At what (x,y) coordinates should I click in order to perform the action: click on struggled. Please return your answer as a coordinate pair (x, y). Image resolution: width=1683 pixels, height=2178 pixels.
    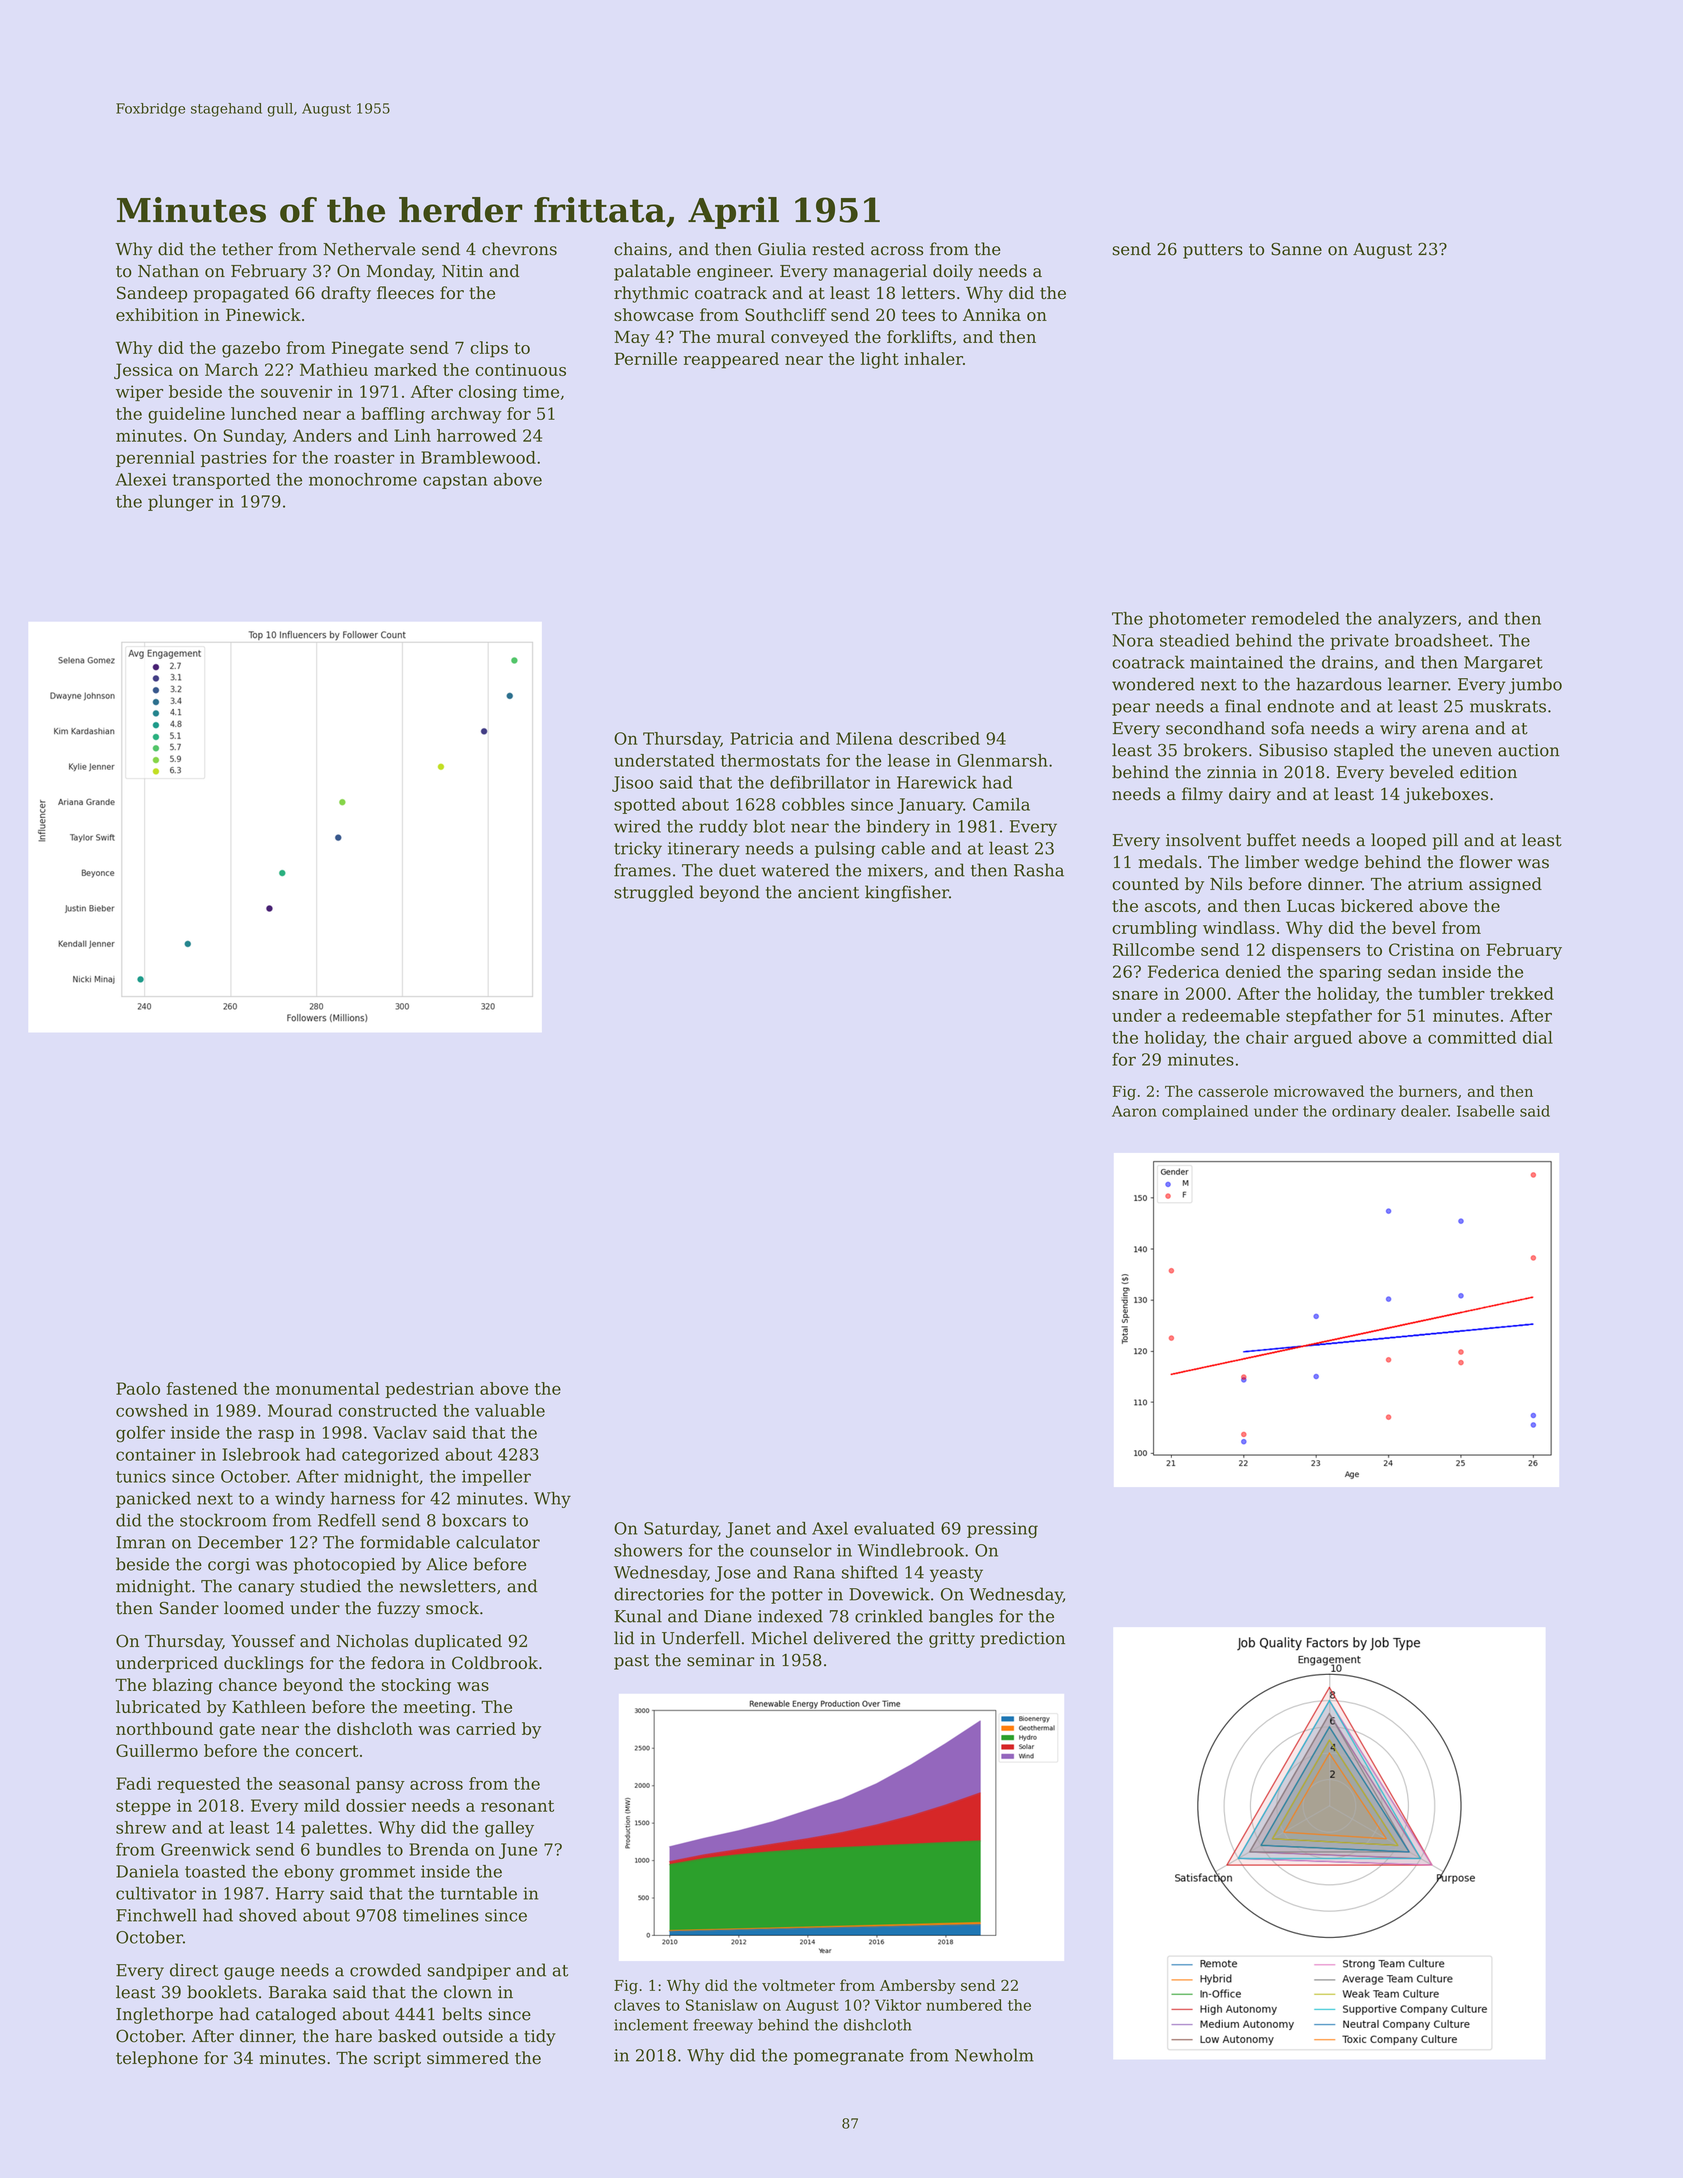
    Looking at the image, I should click on (654, 893).
